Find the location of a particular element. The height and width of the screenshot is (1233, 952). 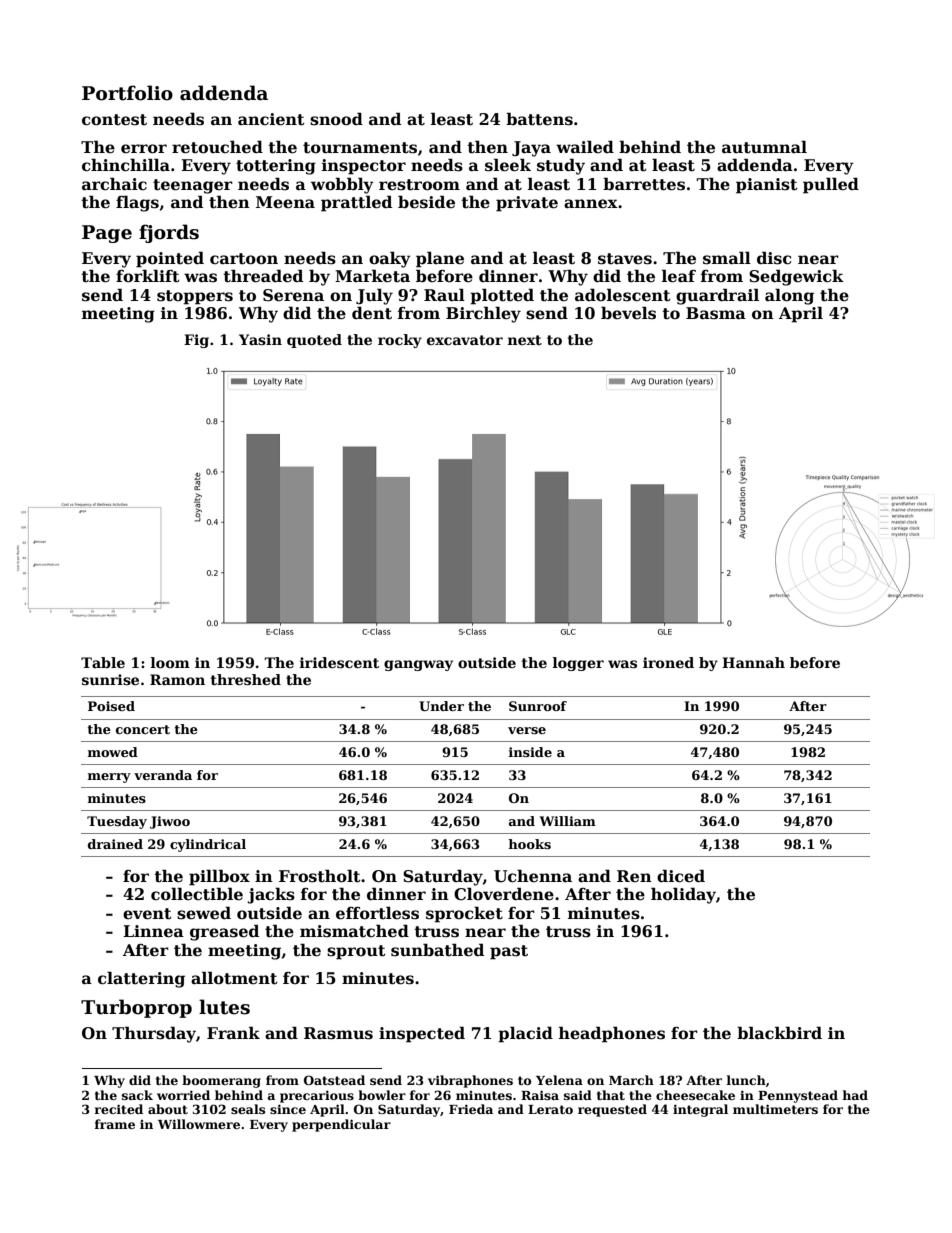

bowler is located at coordinates (382, 1095).
